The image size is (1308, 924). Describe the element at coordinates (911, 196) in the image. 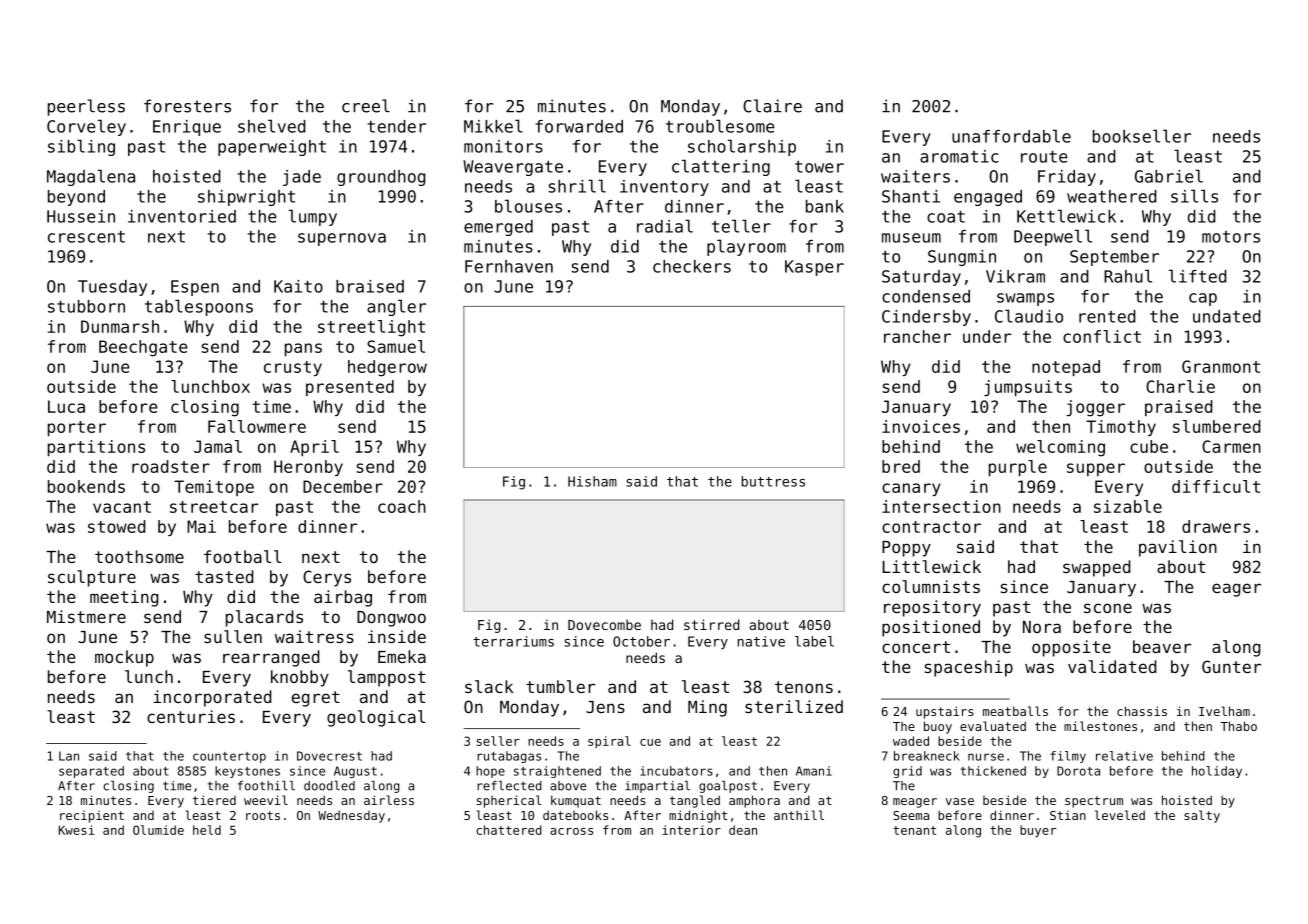

I see `Shanti` at that location.
